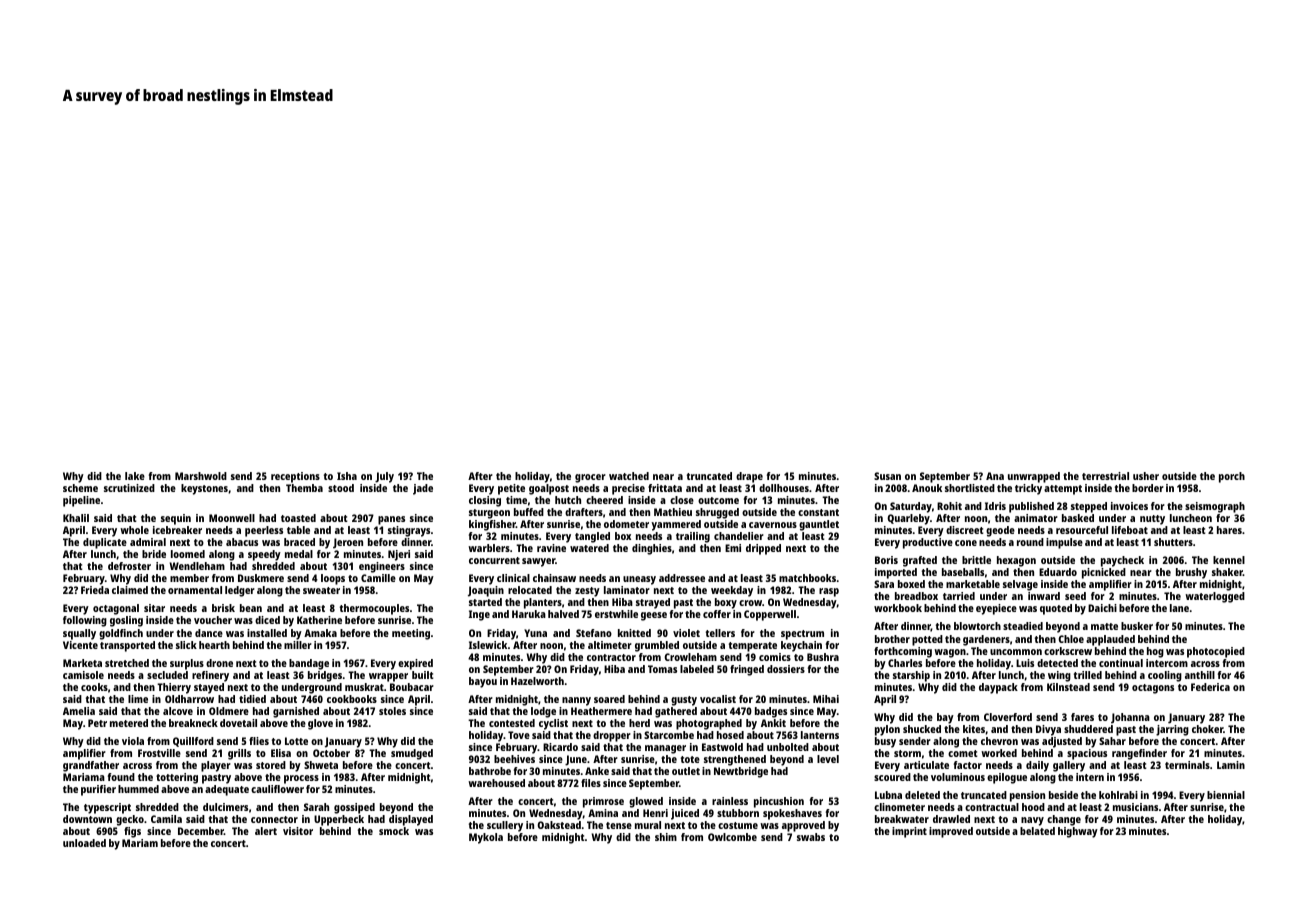 The image size is (1308, 924). What do you see at coordinates (950, 653) in the screenshot?
I see `wagon` at bounding box center [950, 653].
